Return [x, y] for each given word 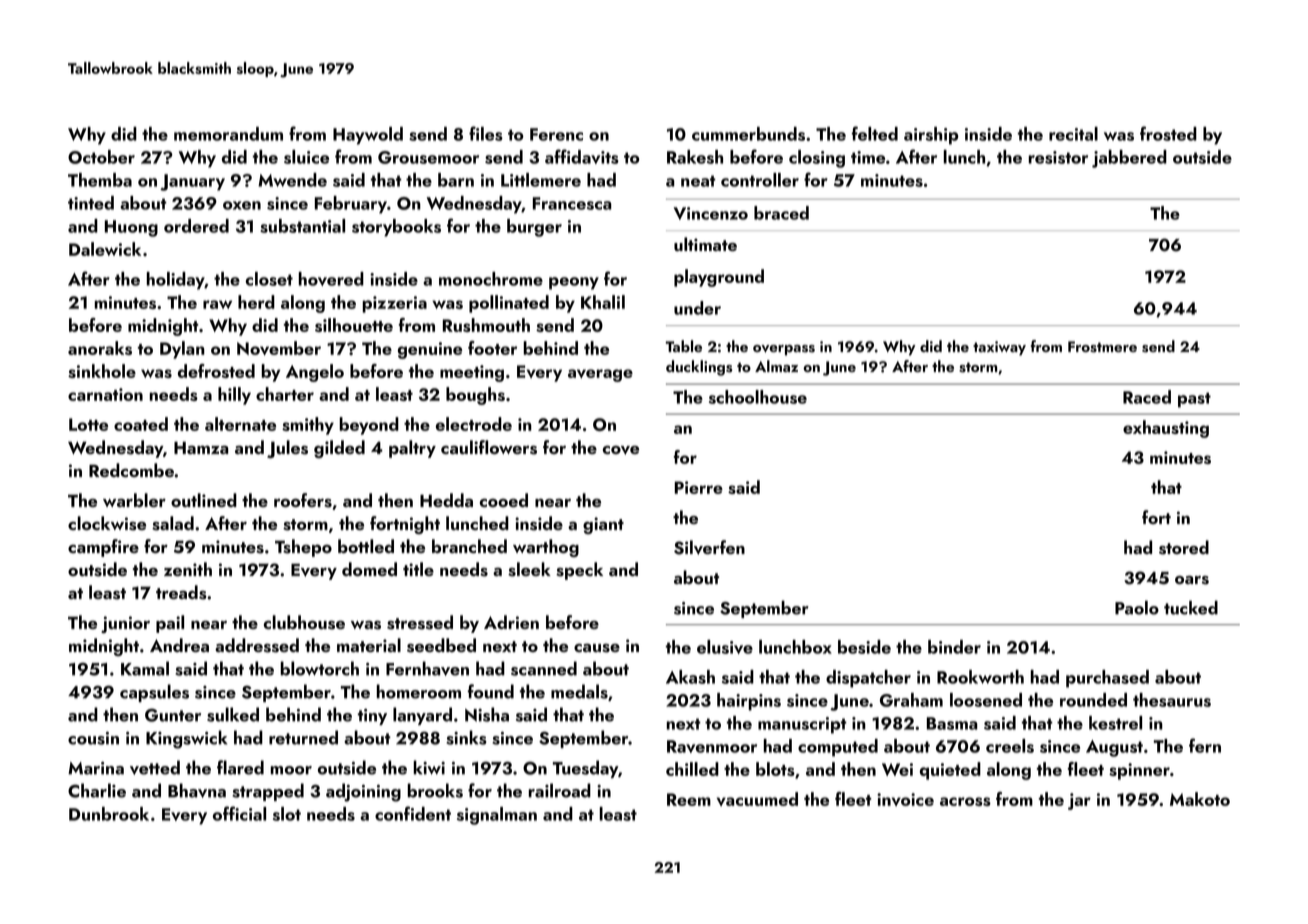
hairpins [749, 702]
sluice [306, 157]
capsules [154, 693]
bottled [366, 546]
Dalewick [105, 249]
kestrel [1115, 723]
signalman [497, 816]
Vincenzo [711, 213]
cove [621, 450]
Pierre [699, 487]
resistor [1058, 157]
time [868, 157]
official [239, 813]
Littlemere [541, 180]
